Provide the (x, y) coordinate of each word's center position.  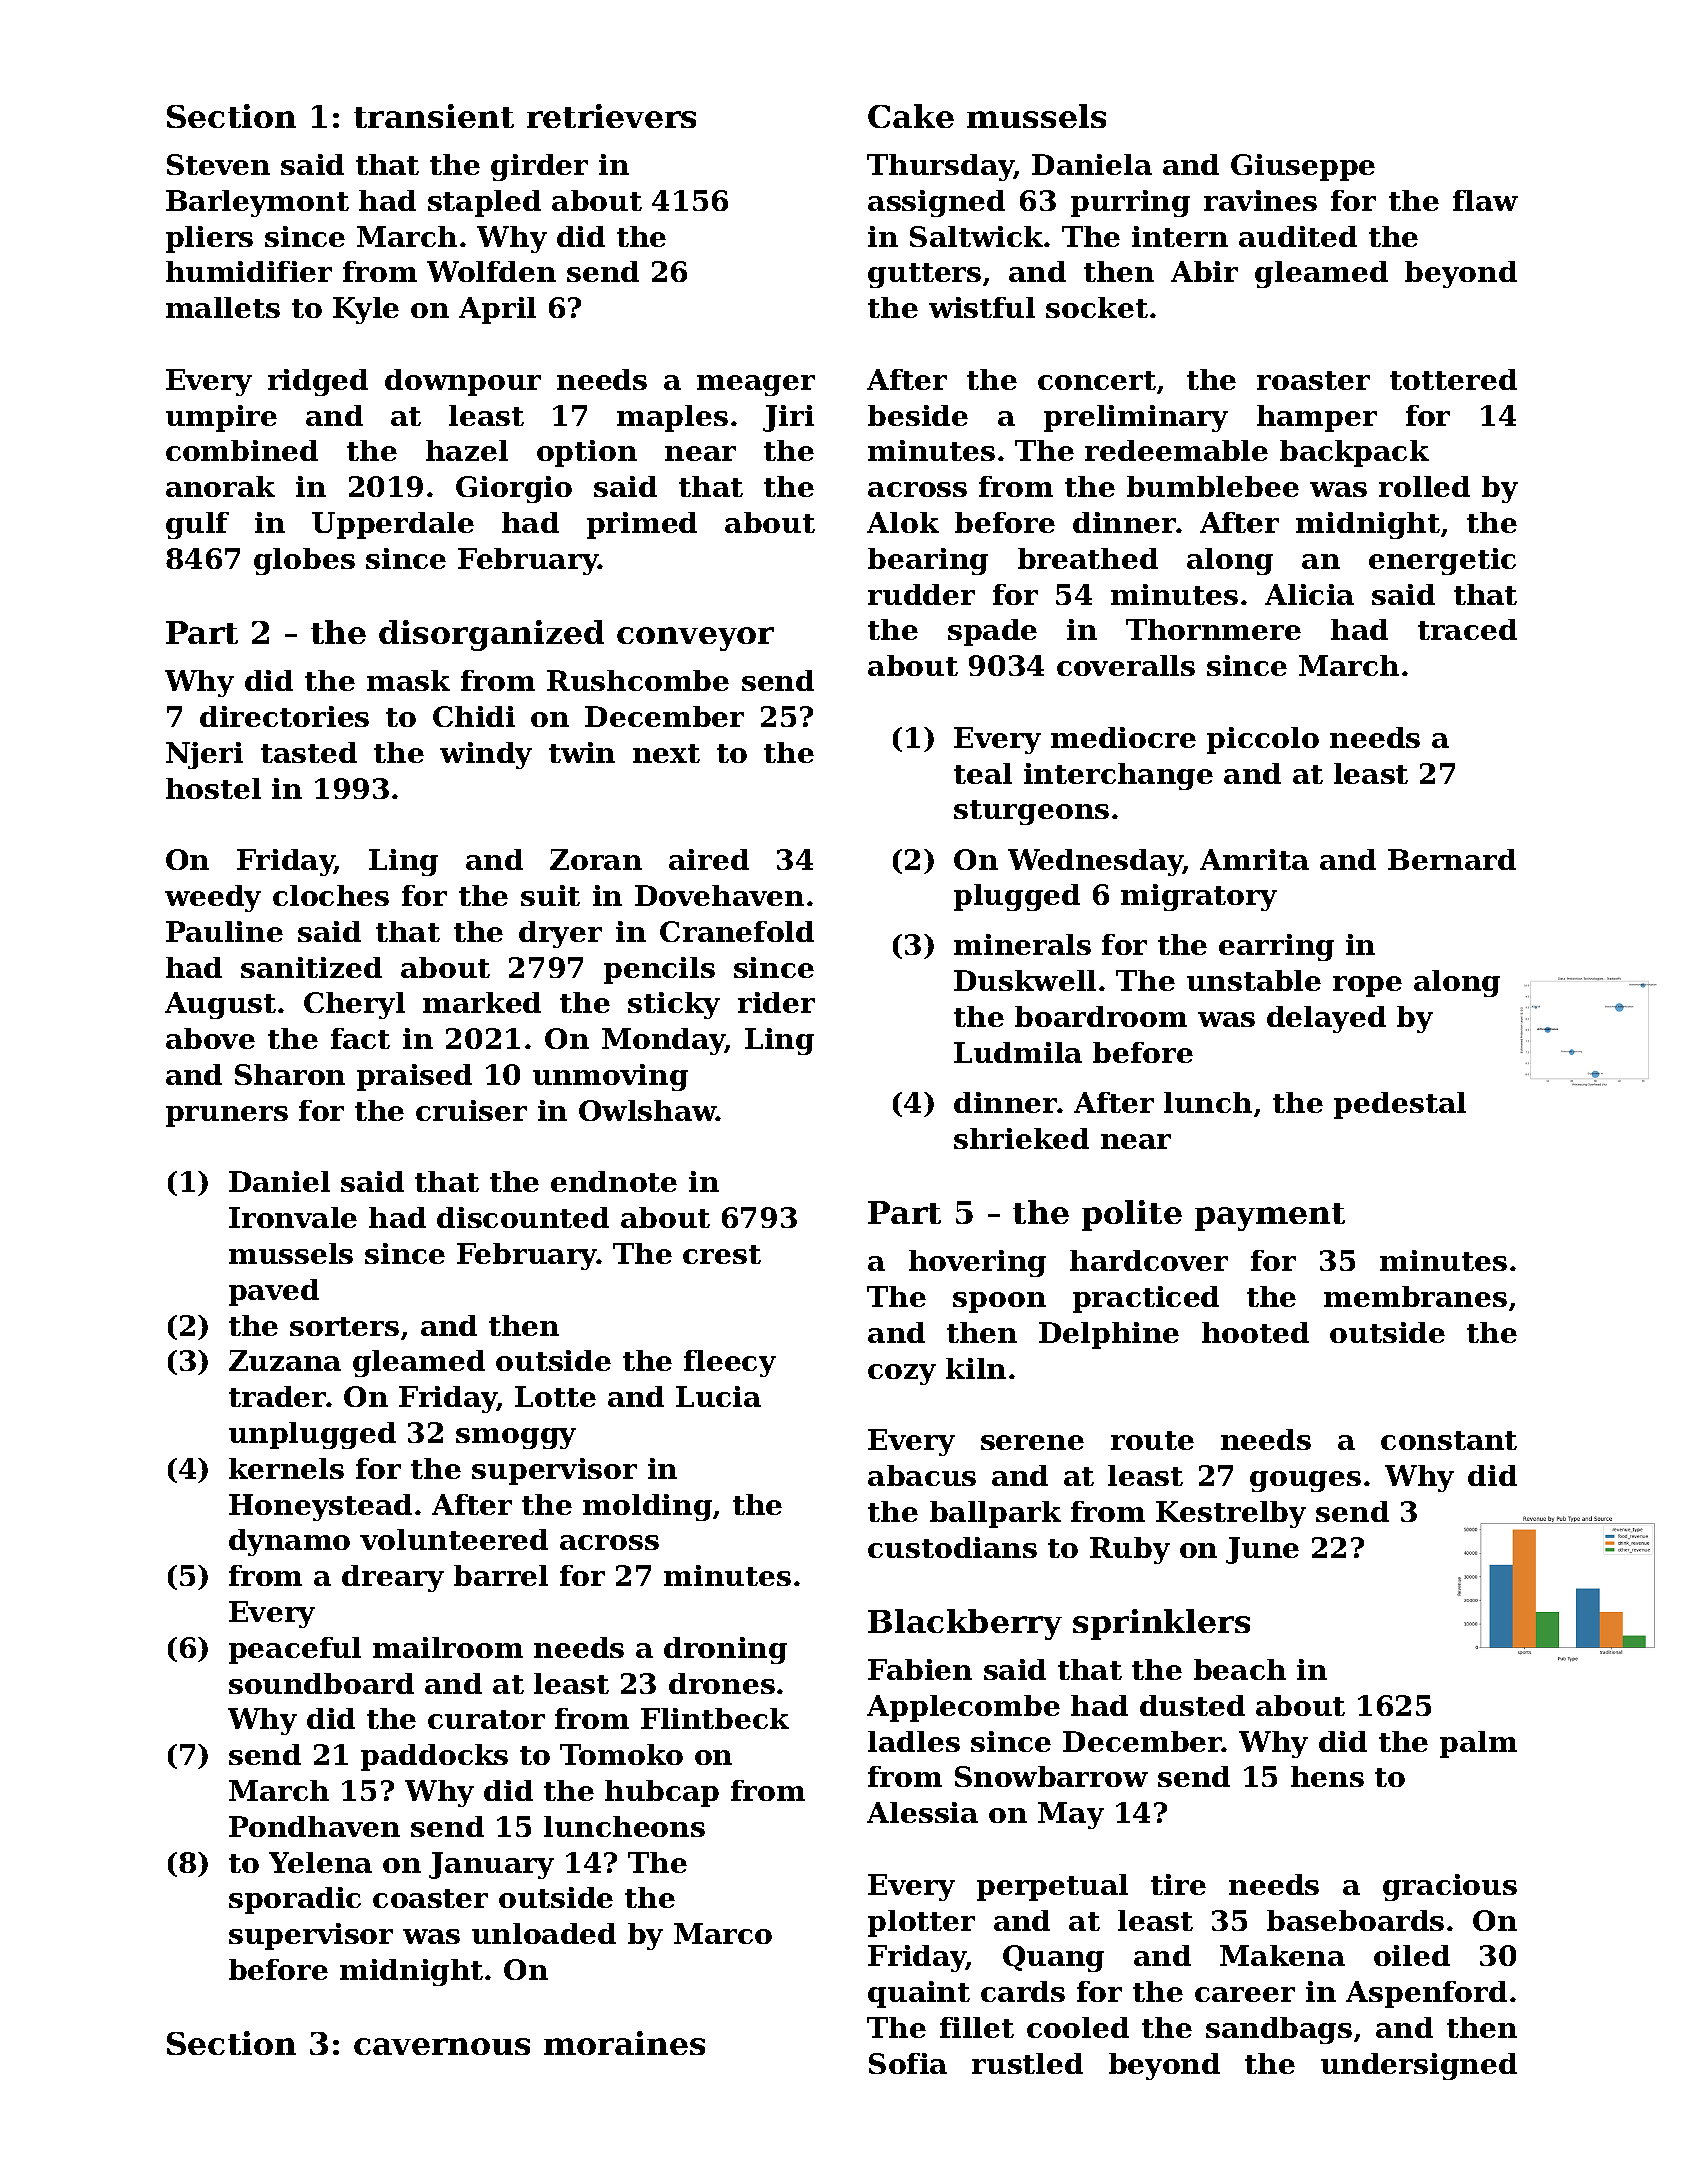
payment (1270, 1217)
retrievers (611, 116)
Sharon (290, 1074)
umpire (221, 418)
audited (1298, 236)
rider (776, 1002)
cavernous (442, 2046)
